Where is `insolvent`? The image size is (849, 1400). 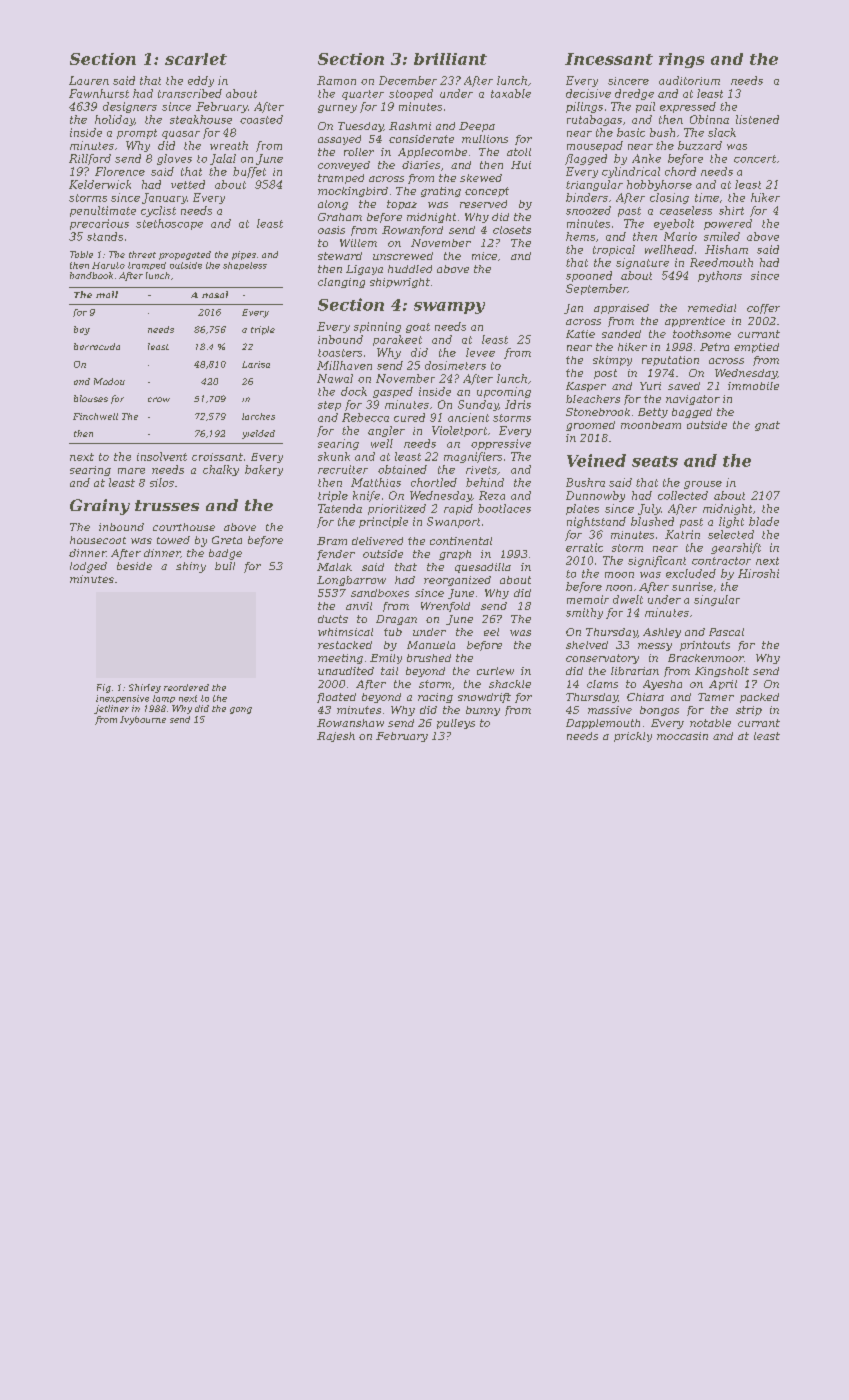 insolvent is located at coordinates (162, 456).
